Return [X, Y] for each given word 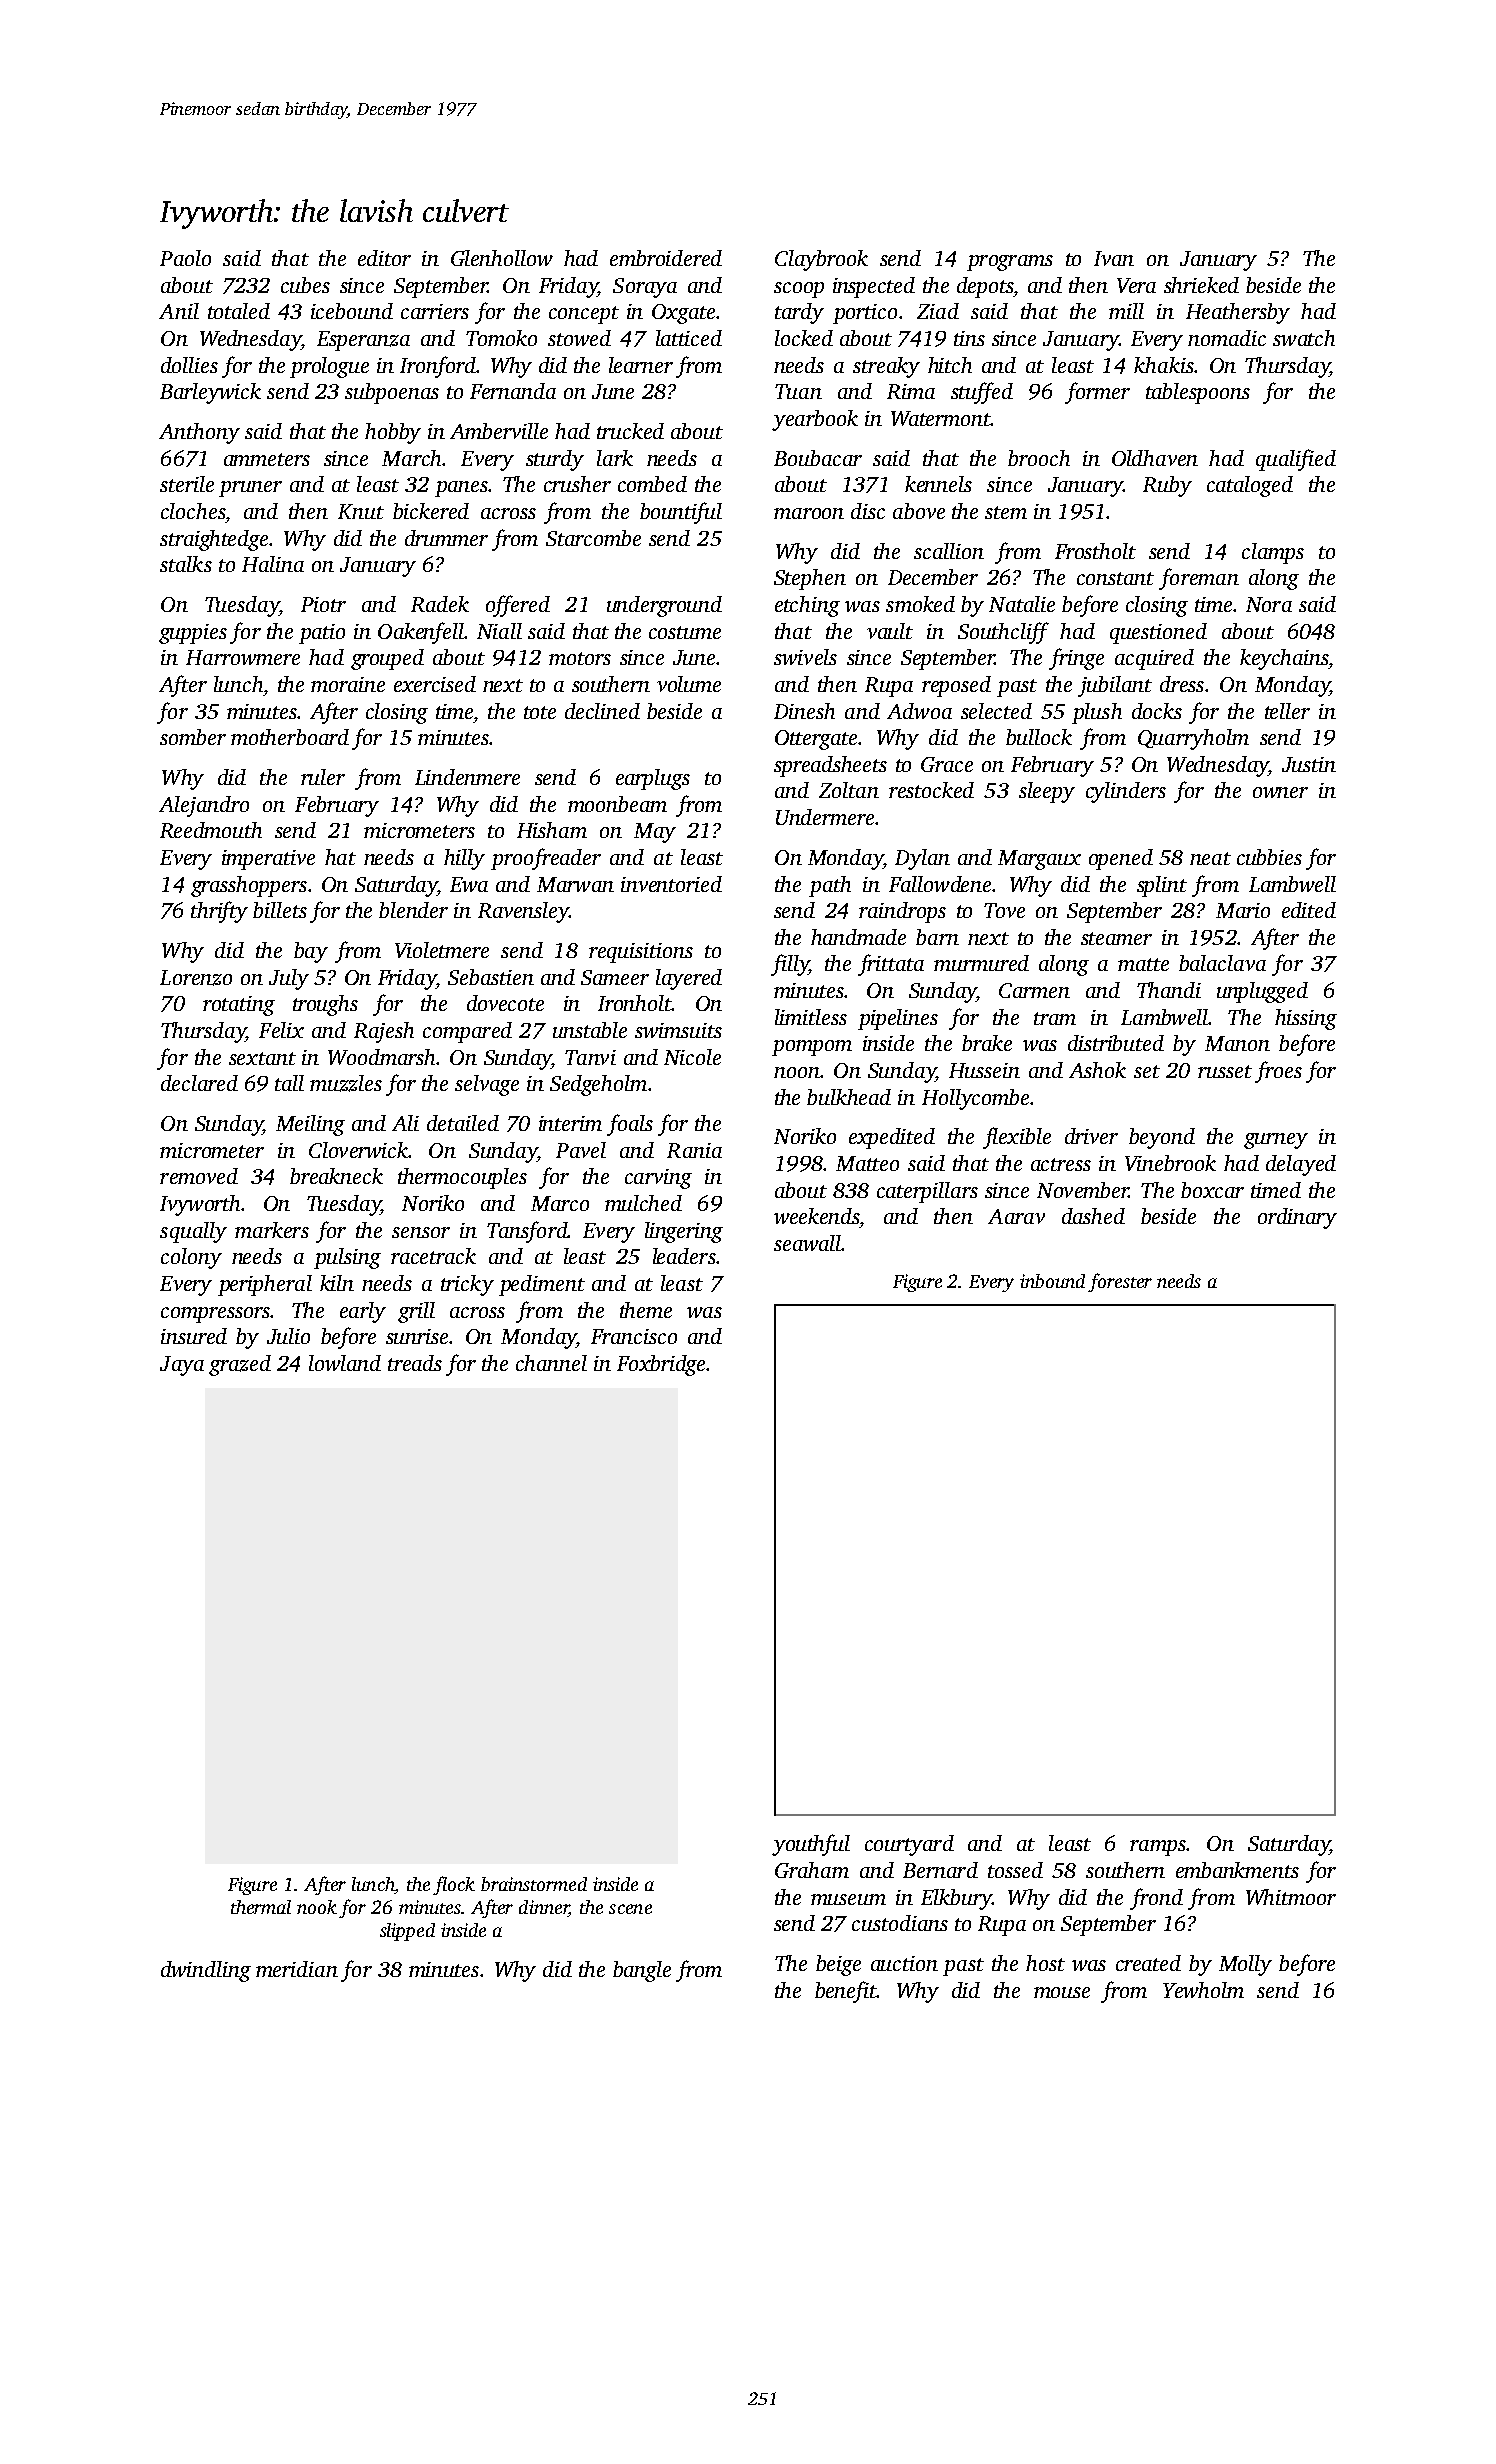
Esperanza [363, 341]
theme [646, 1310]
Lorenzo [196, 978]
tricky [467, 1285]
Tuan [798, 391]
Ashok [1097, 1070]
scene [630, 1909]
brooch [1039, 458]
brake [987, 1043]
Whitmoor [1291, 1897]
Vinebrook [1170, 1163]
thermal [261, 1907]
